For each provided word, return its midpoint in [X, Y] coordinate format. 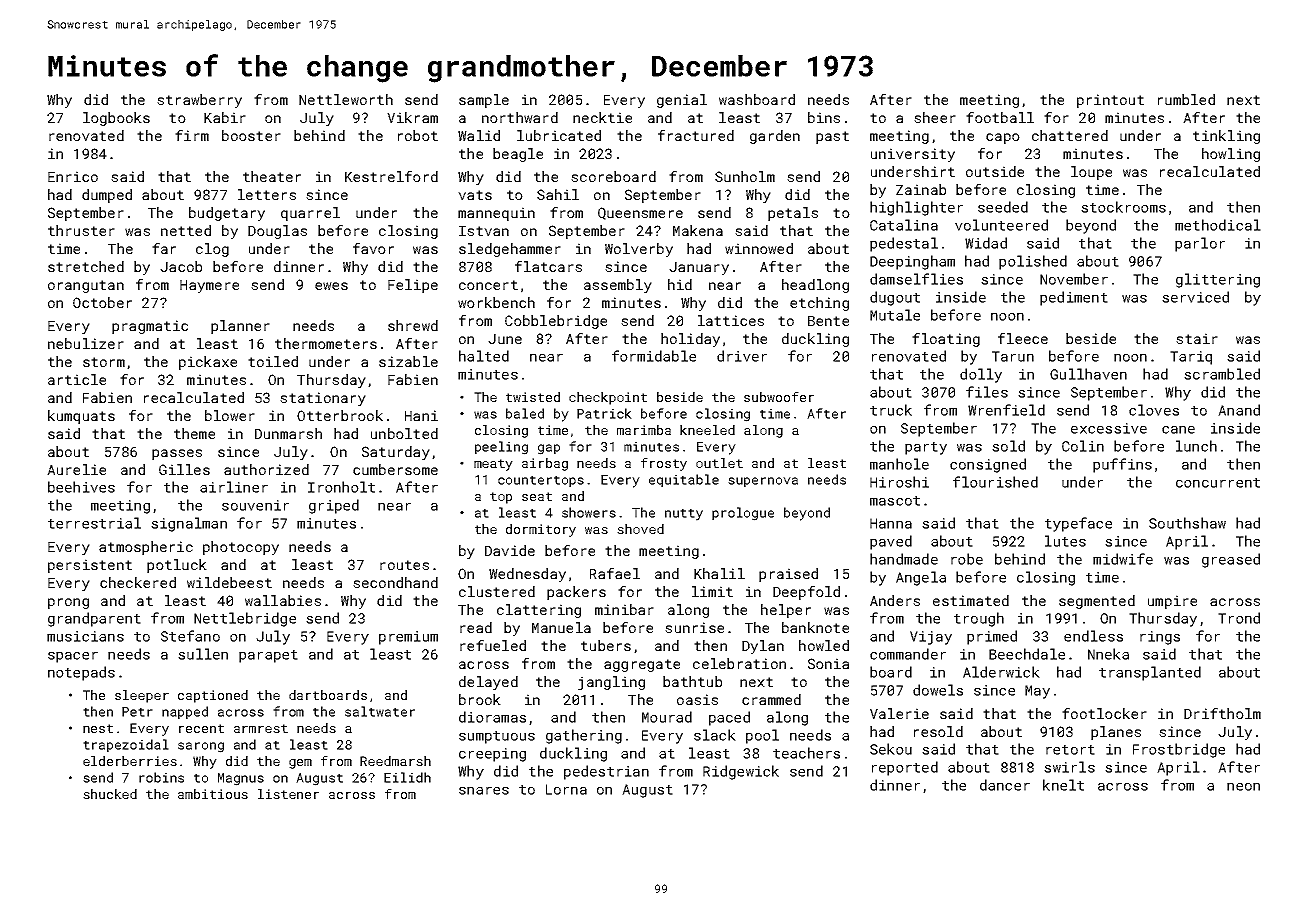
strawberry [199, 101]
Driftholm [1222, 713]
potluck [177, 566]
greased [1231, 560]
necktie [602, 117]
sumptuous [497, 737]
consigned [988, 465]
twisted [533, 397]
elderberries [130, 761]
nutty [684, 515]
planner [240, 327]
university [913, 155]
